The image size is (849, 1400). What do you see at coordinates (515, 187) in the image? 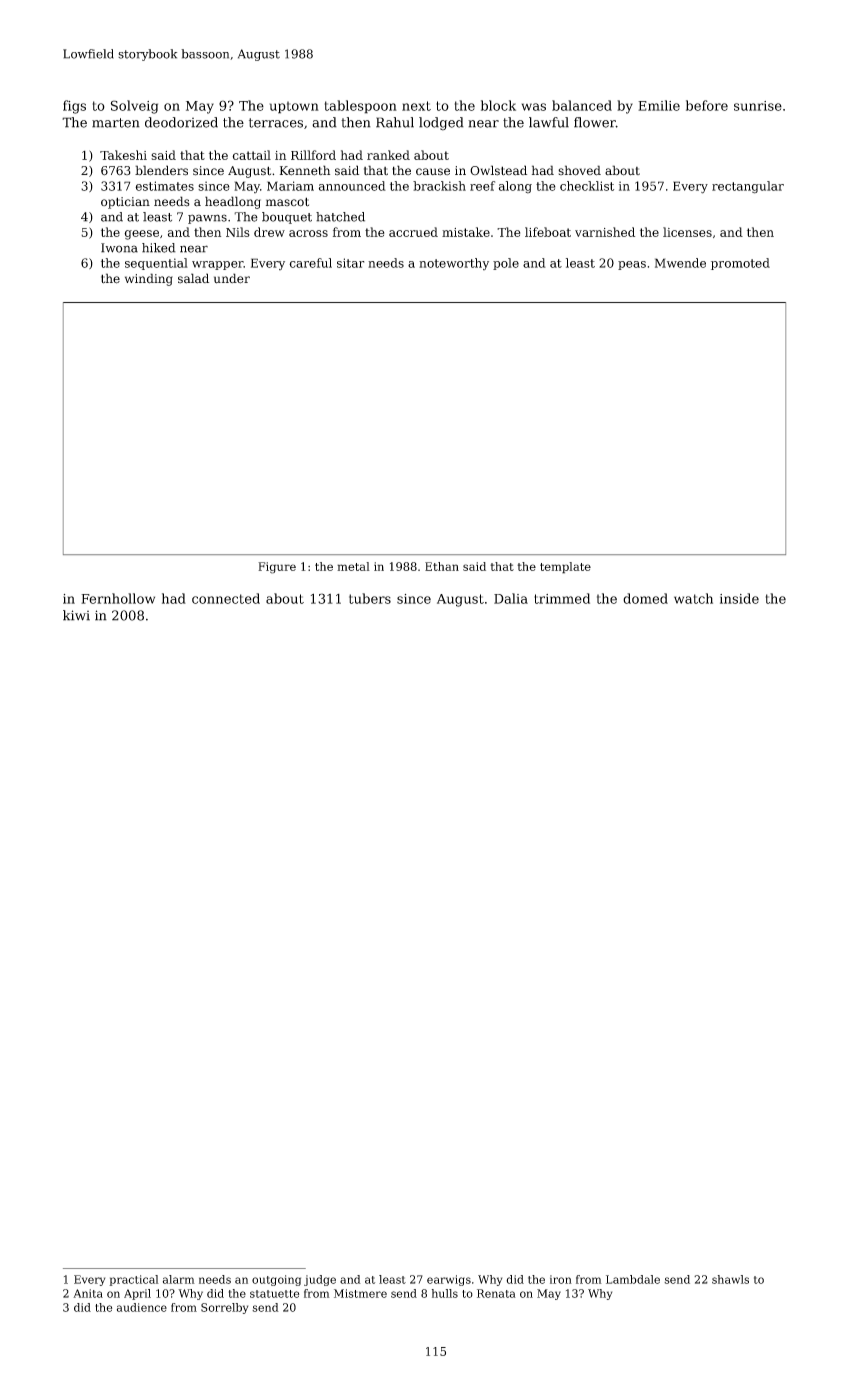
I see `along` at bounding box center [515, 187].
